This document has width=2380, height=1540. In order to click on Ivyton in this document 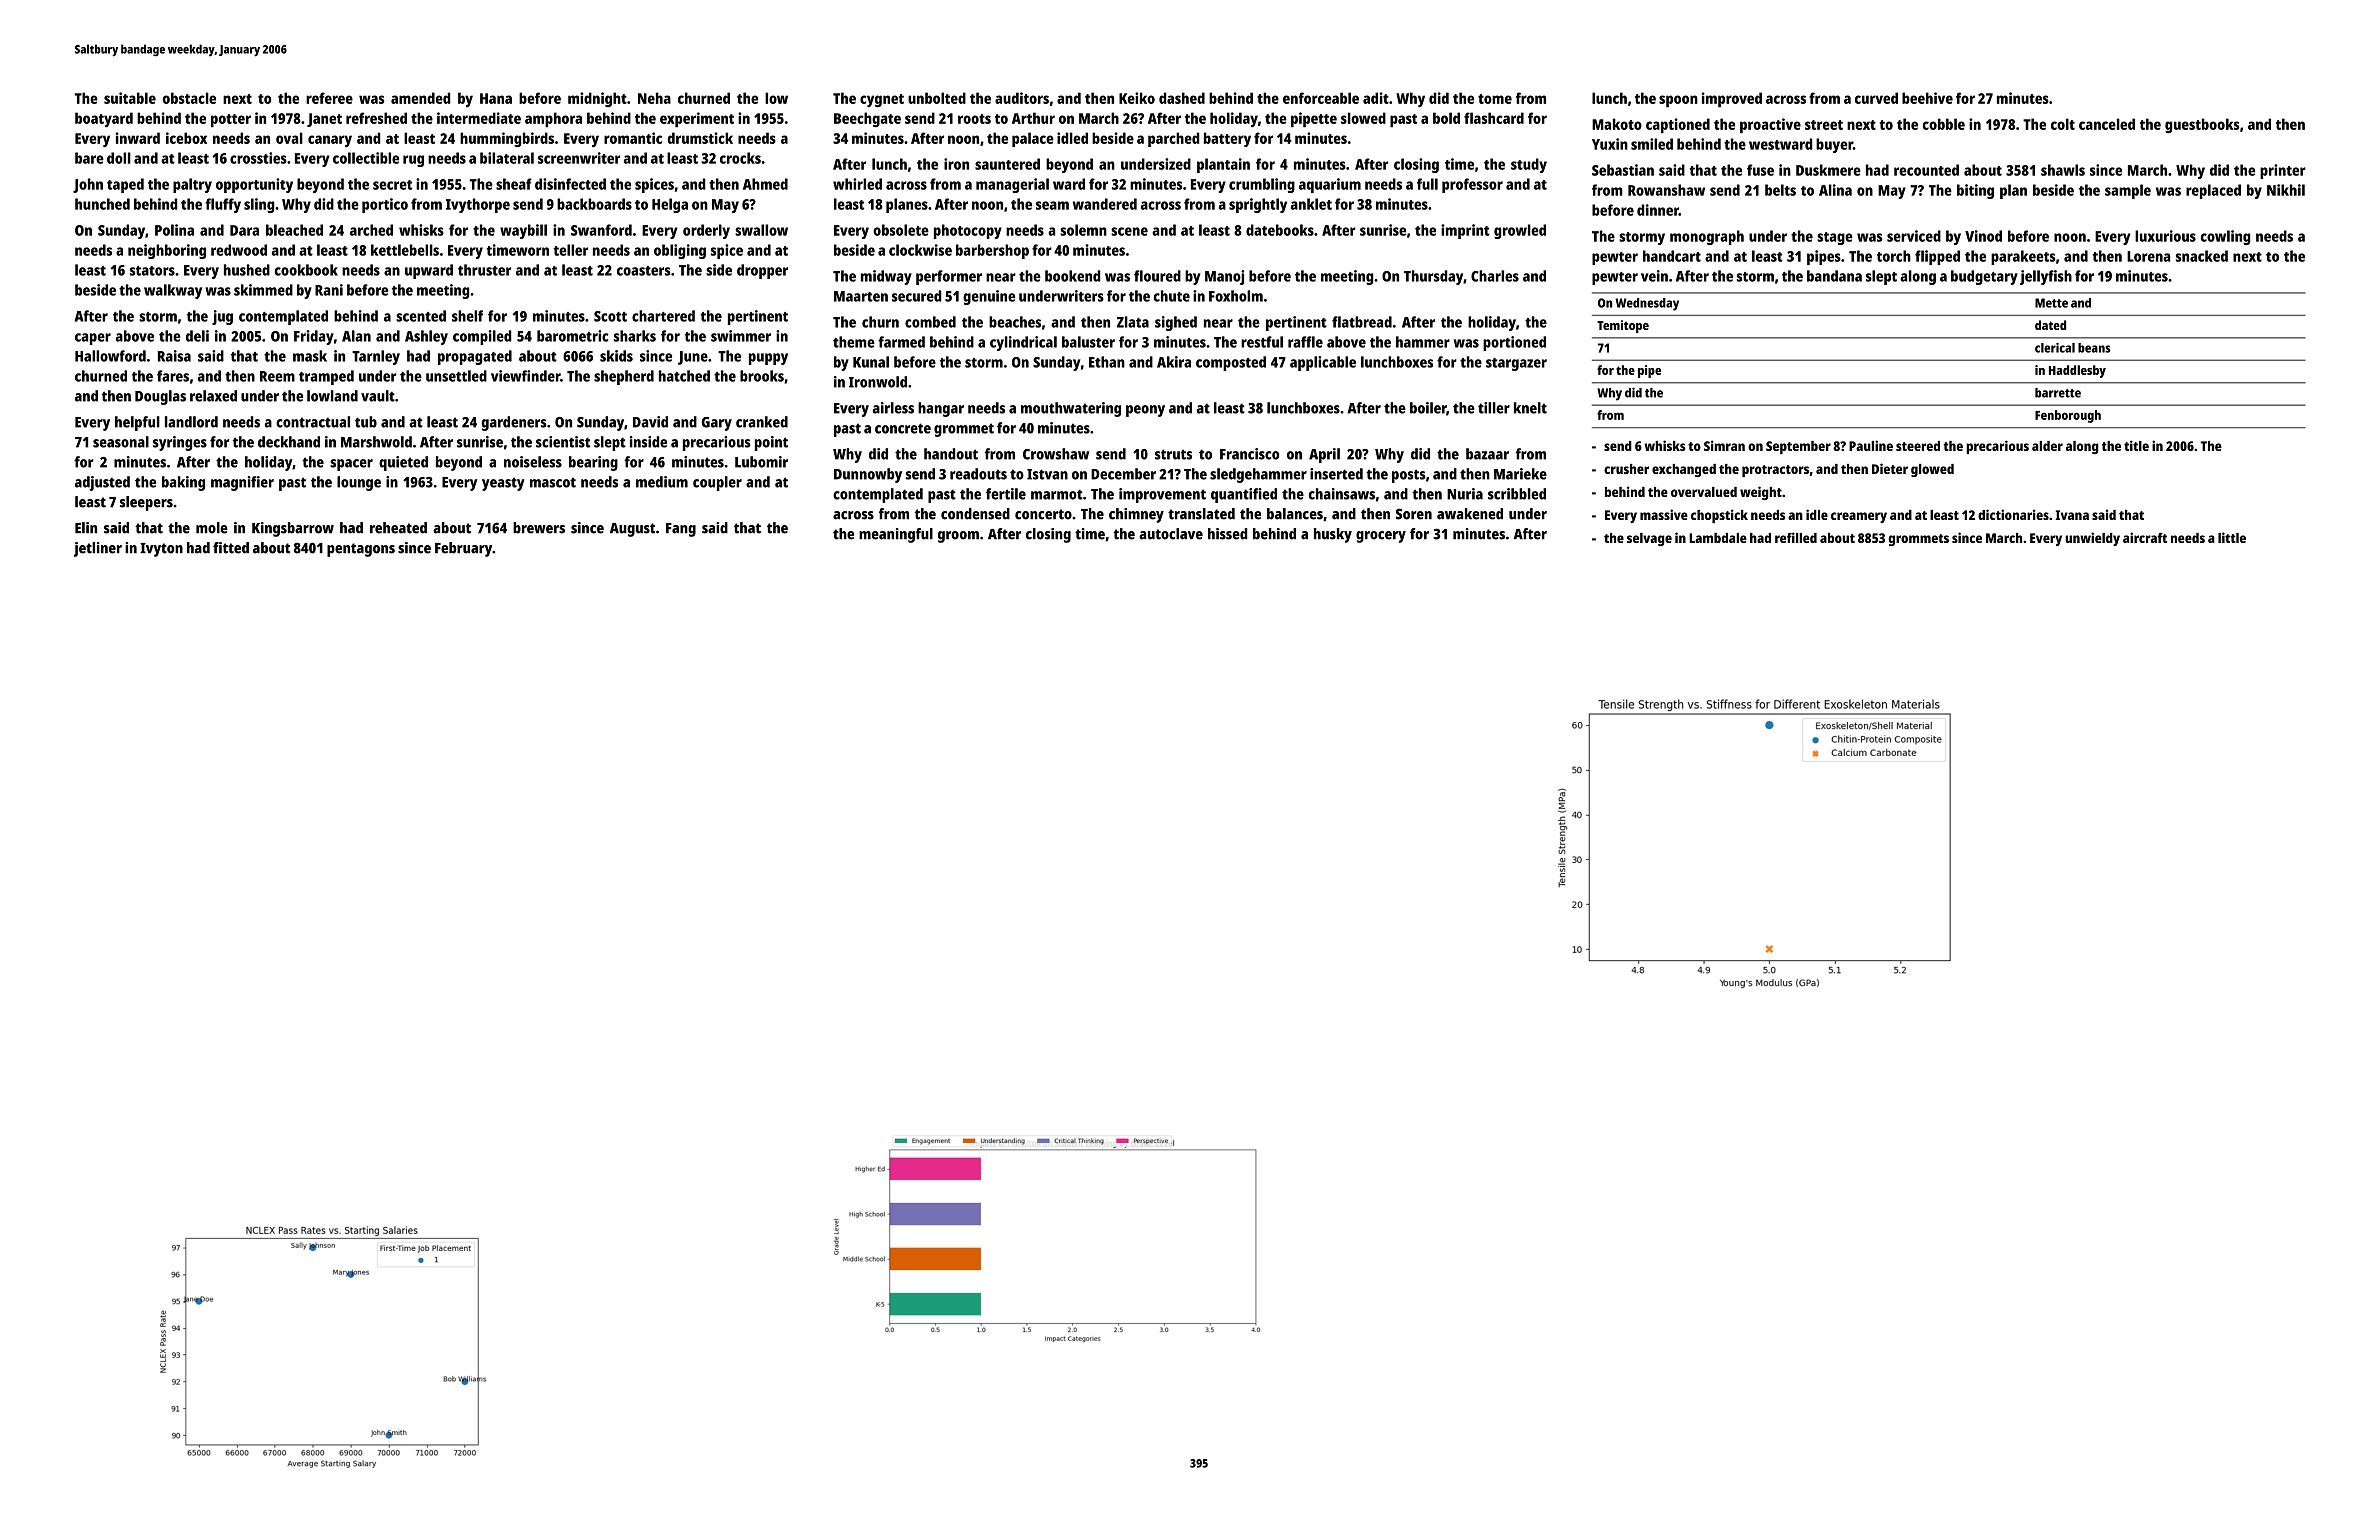, I will do `click(161, 550)`.
